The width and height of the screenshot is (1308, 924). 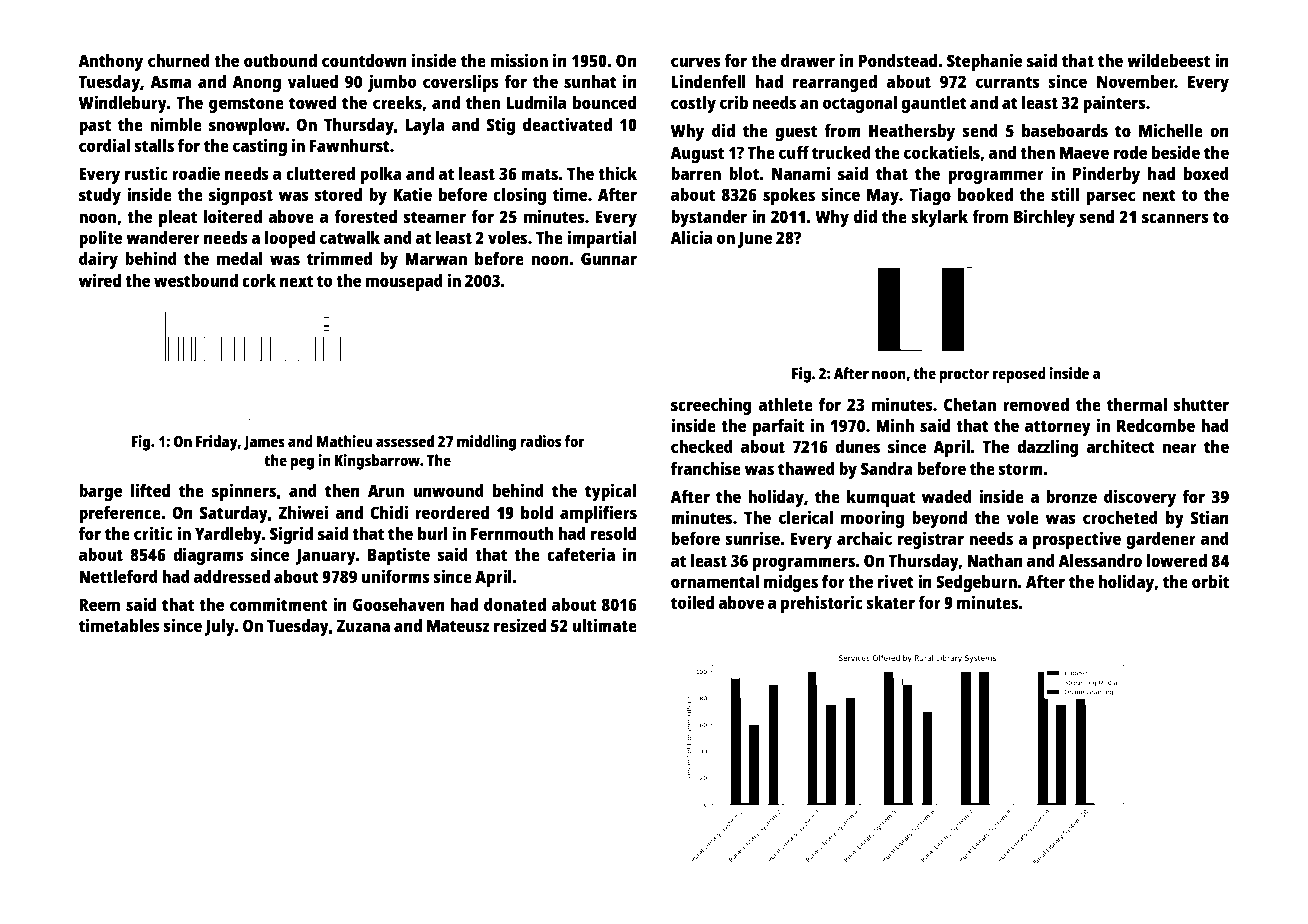 What do you see at coordinates (567, 124) in the screenshot?
I see `deactivated` at bounding box center [567, 124].
